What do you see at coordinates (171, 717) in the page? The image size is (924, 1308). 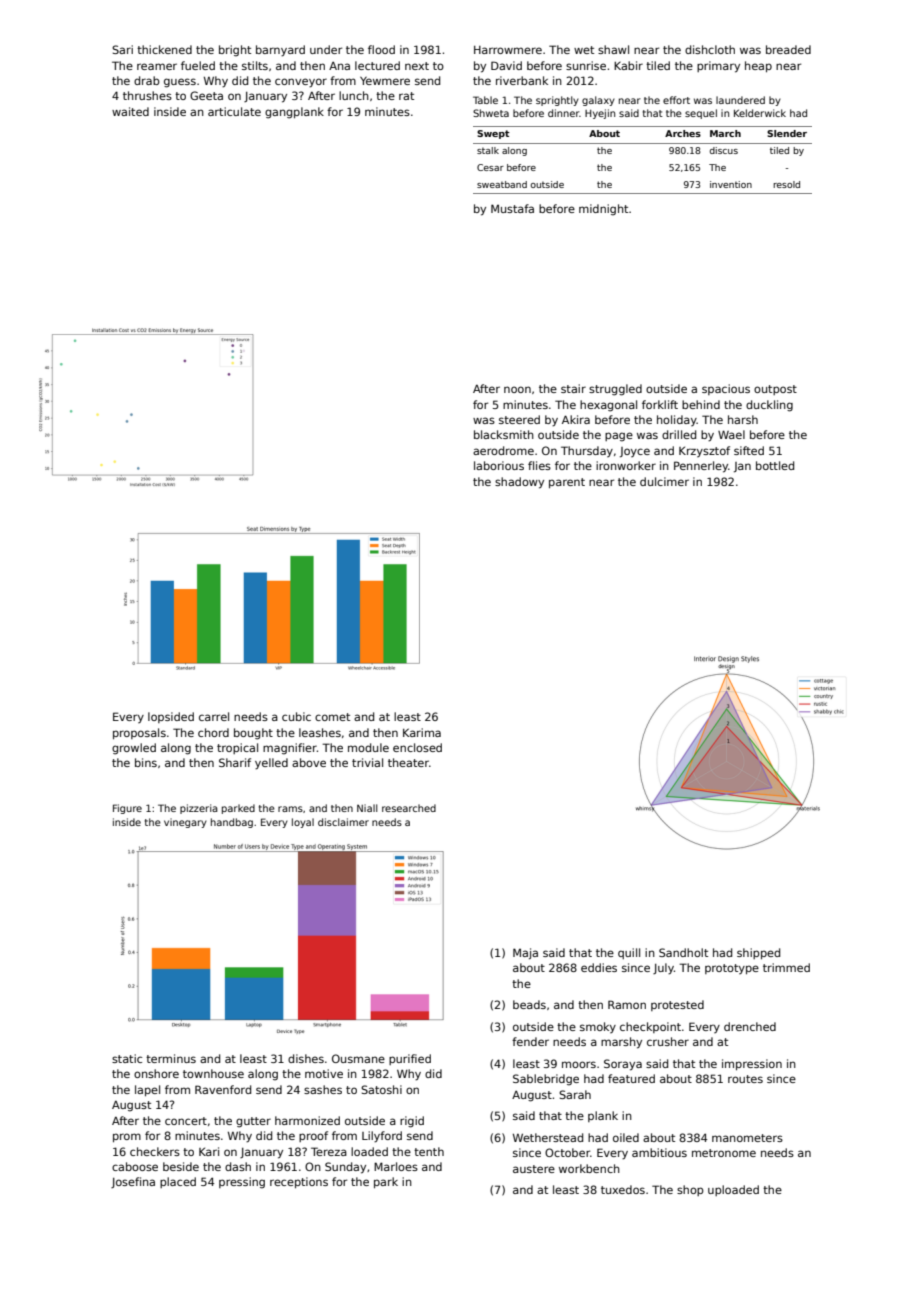 I see `lopsided` at bounding box center [171, 717].
